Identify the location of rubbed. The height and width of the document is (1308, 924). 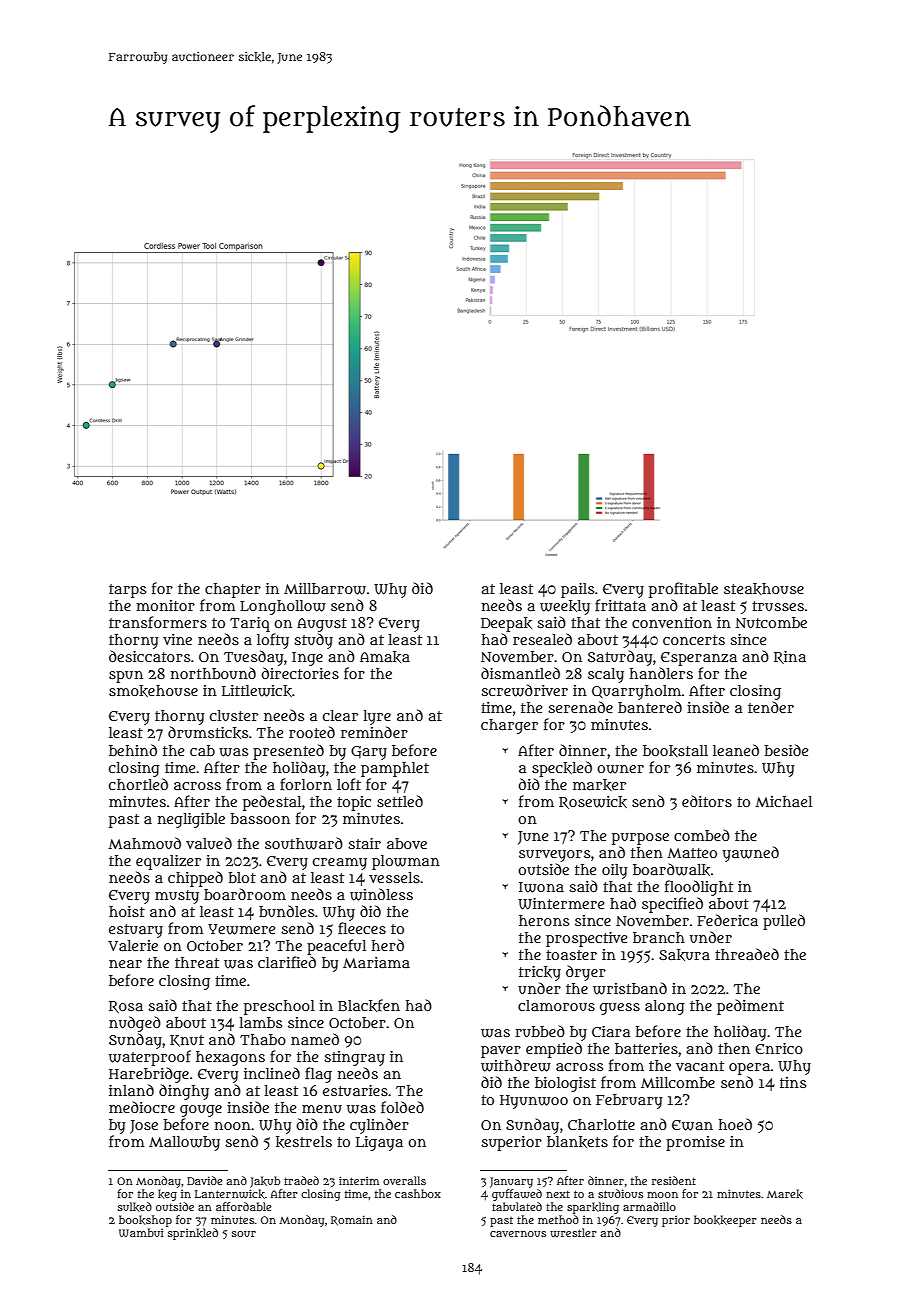
(540, 1031).
